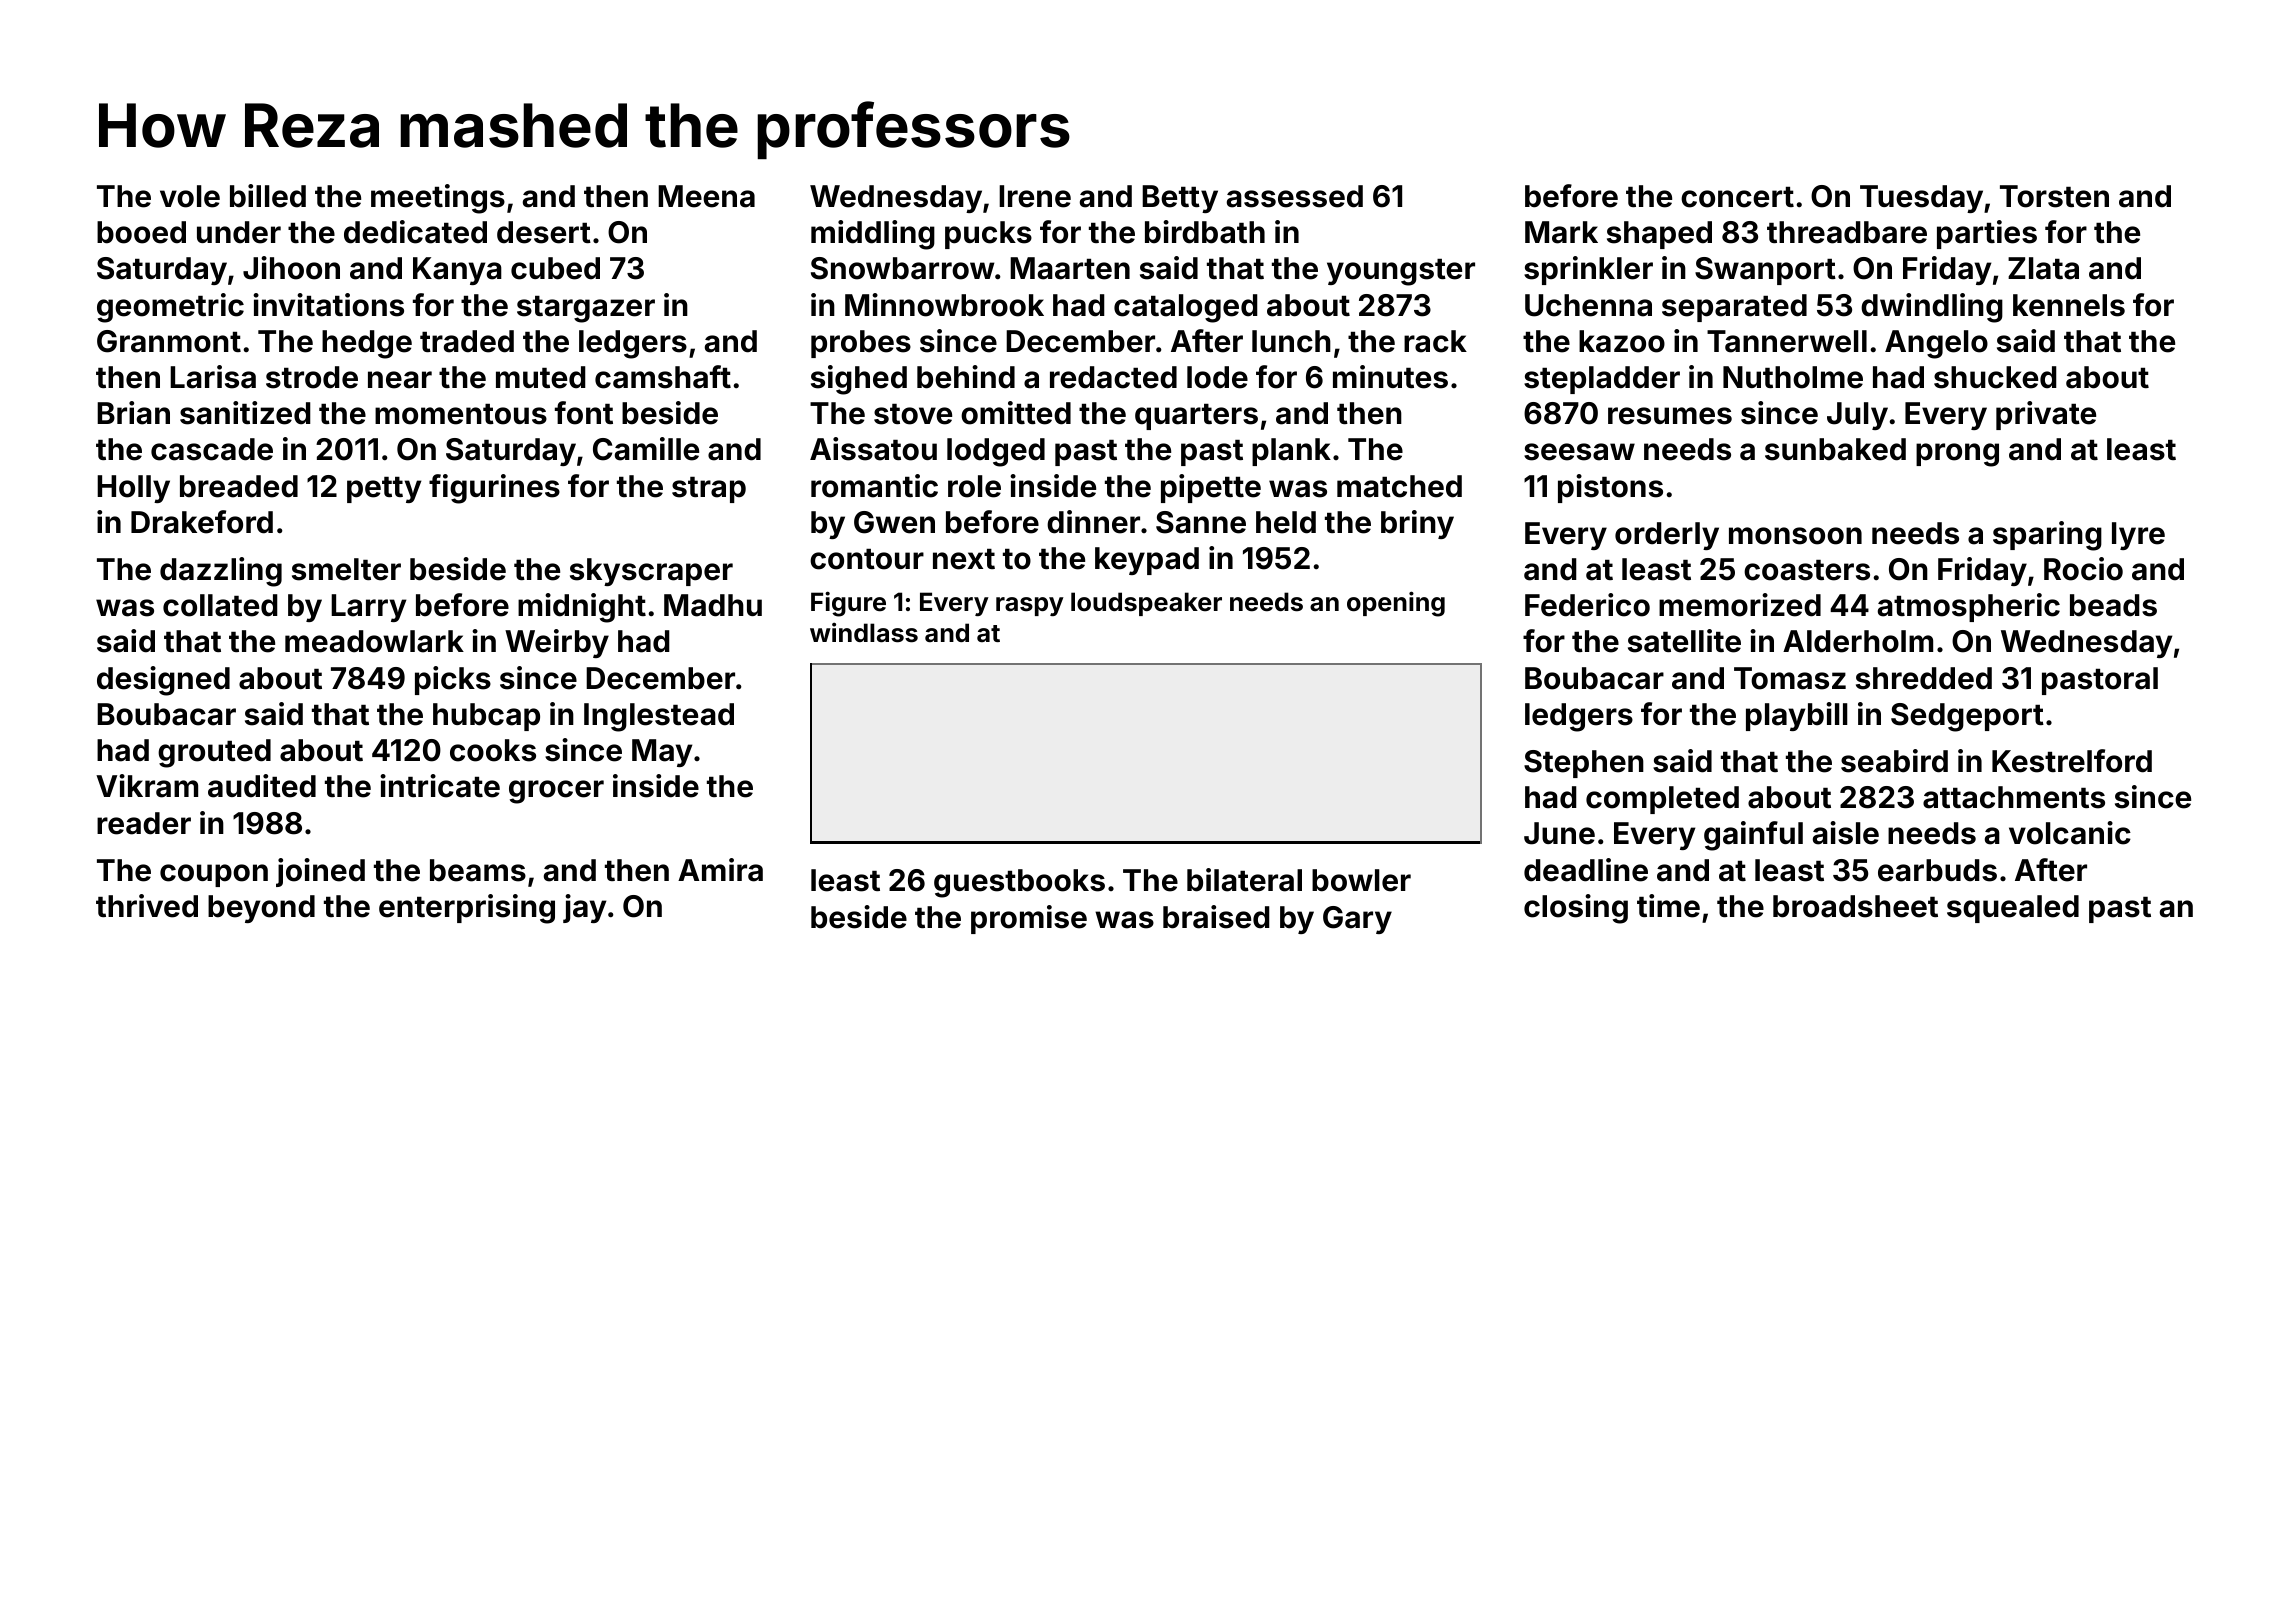 Image resolution: width=2292 pixels, height=1620 pixels. Describe the element at coordinates (903, 268) in the page. I see `Snowbarrow` at that location.
